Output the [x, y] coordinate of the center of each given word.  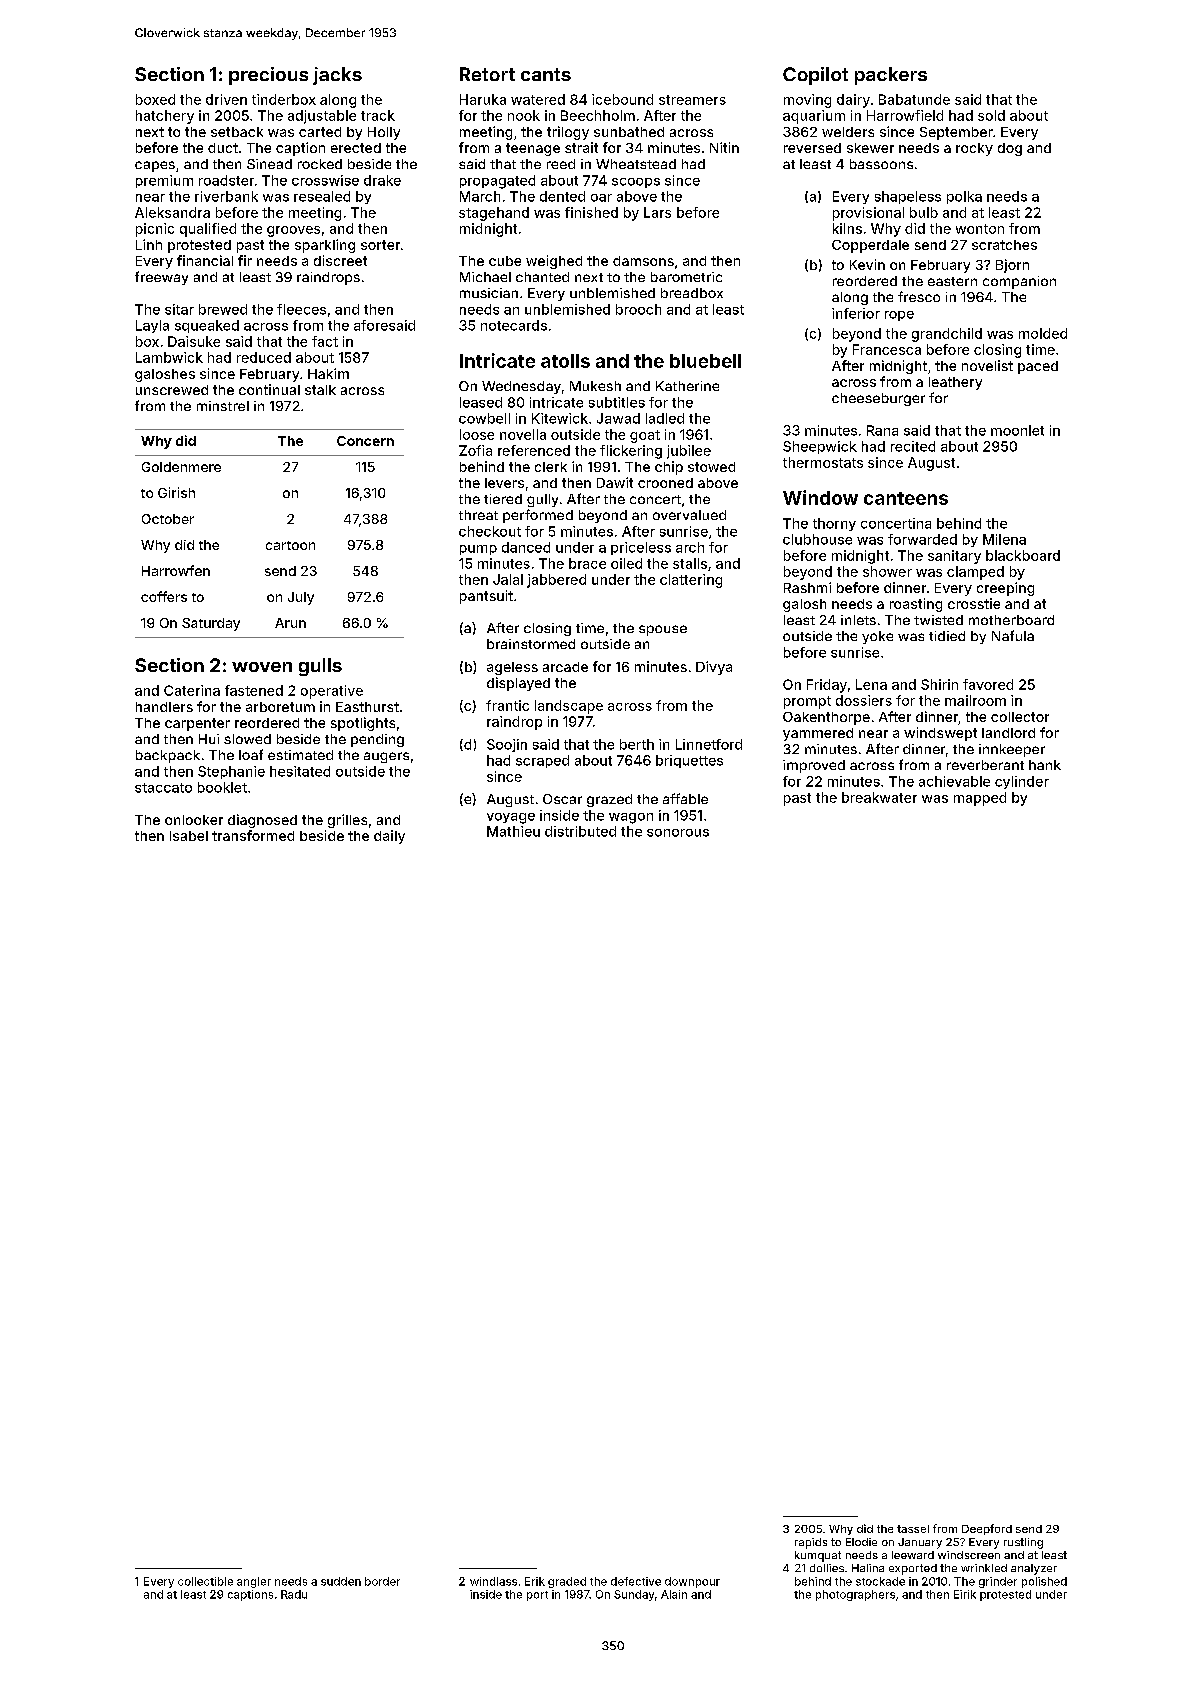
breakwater [879, 797]
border [382, 1581]
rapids [811, 1543]
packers [891, 76]
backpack [168, 756]
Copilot [815, 76]
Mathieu [513, 831]
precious [268, 76]
